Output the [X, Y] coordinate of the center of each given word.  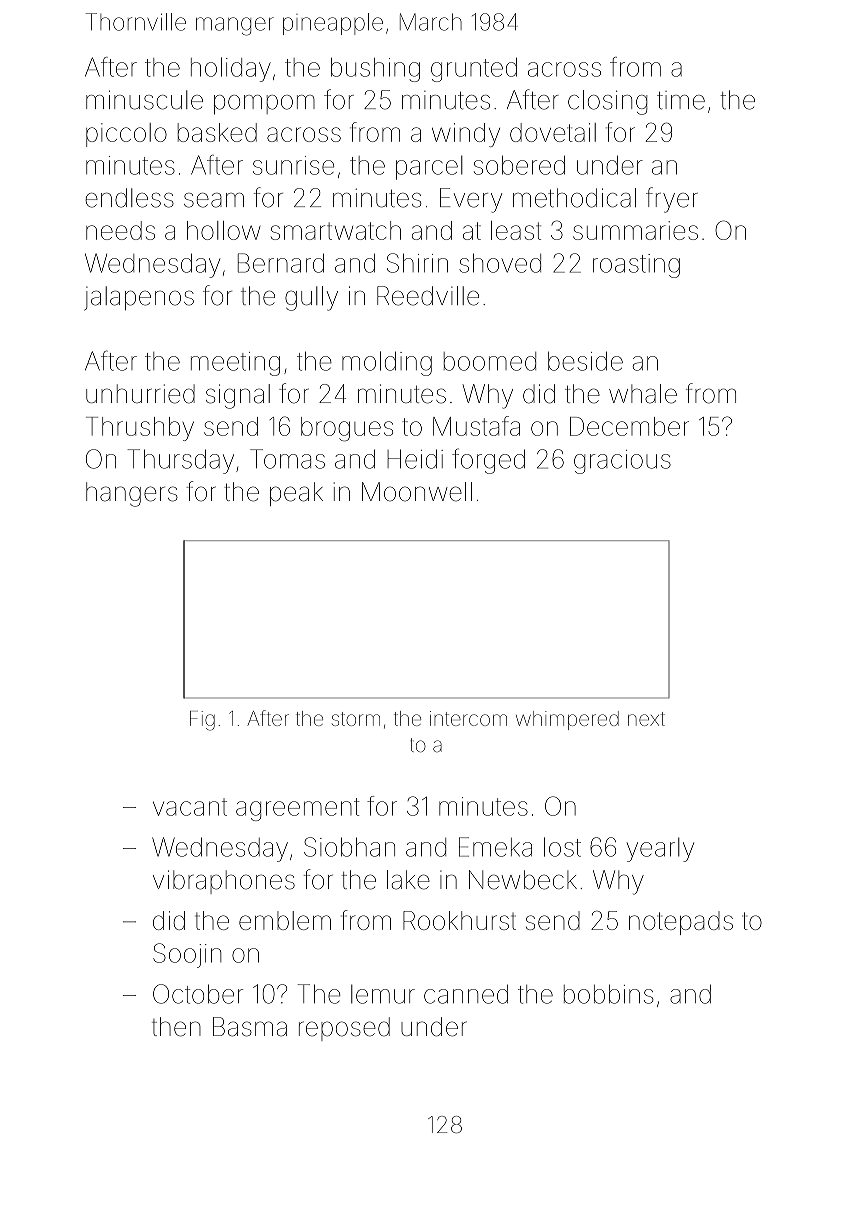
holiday [231, 69]
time [681, 100]
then [176, 1027]
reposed [344, 1029]
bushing [375, 70]
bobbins [609, 994]
